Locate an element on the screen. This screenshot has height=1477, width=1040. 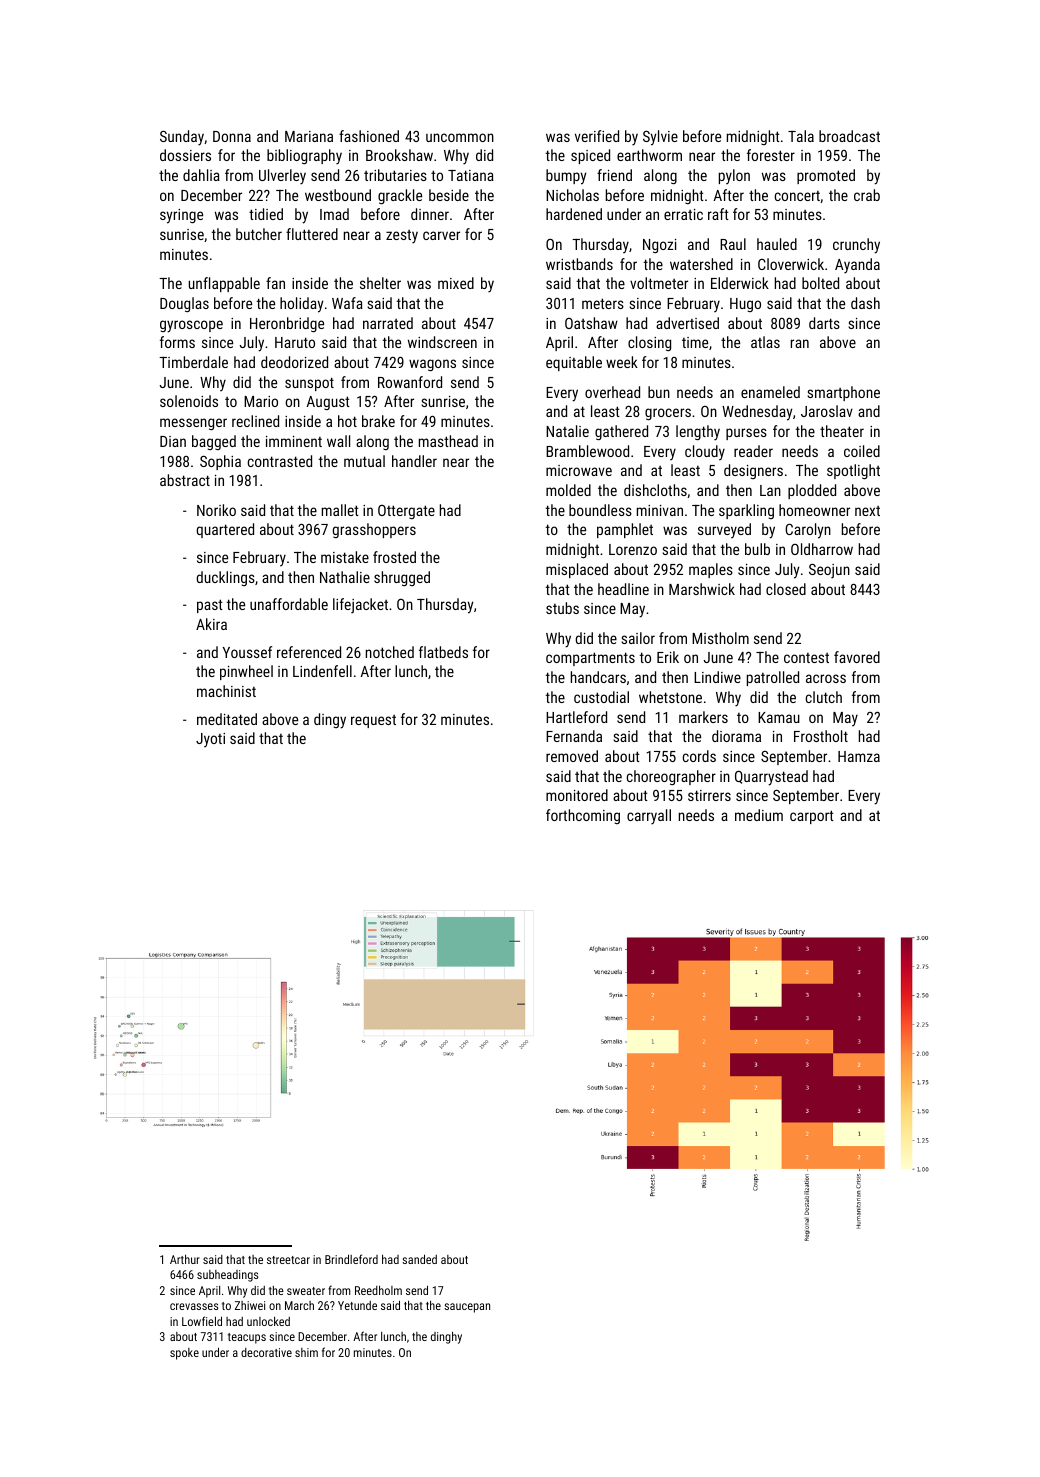
fan is located at coordinates (275, 283).
